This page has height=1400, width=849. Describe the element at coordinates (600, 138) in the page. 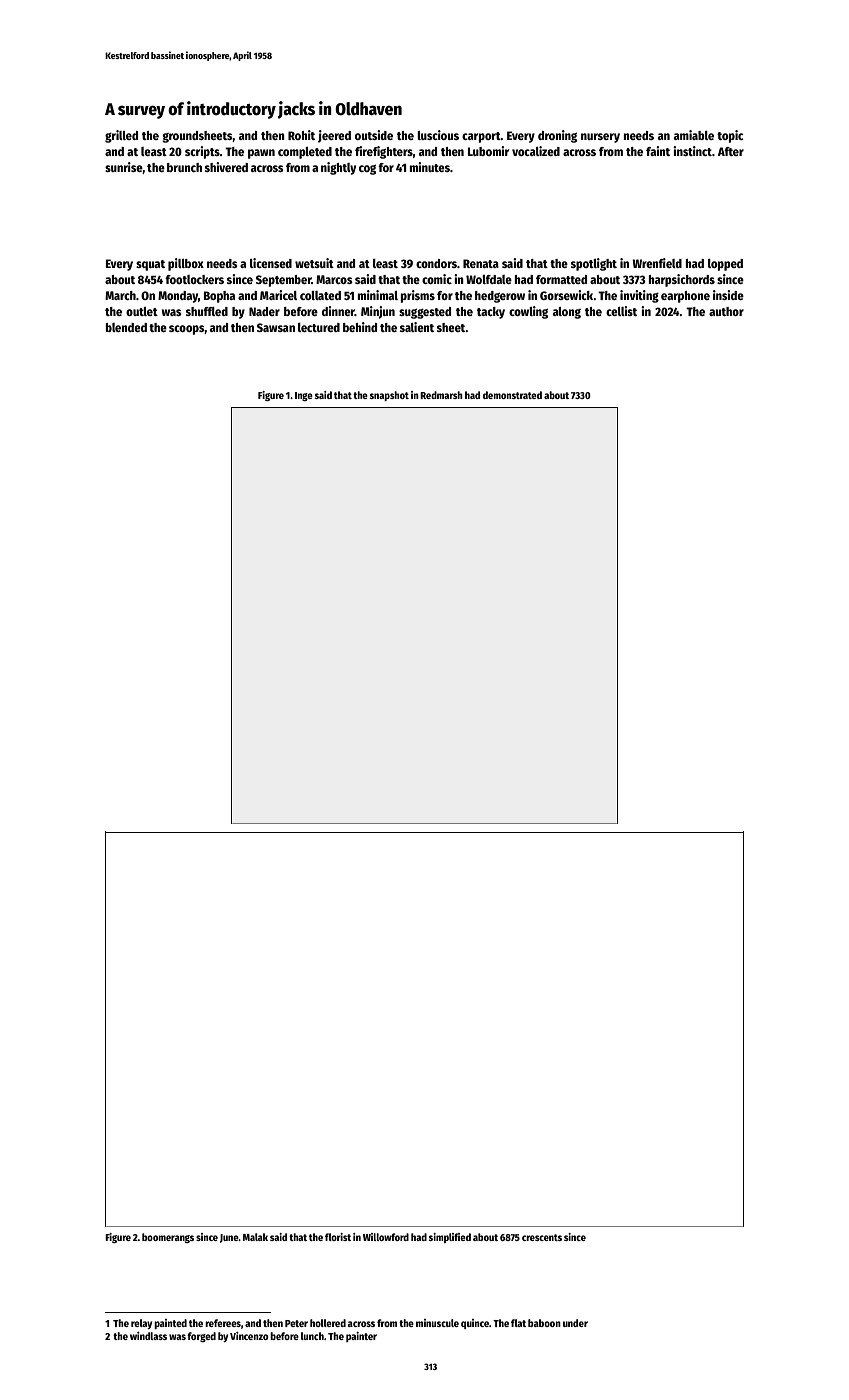

I see `nursery` at that location.
